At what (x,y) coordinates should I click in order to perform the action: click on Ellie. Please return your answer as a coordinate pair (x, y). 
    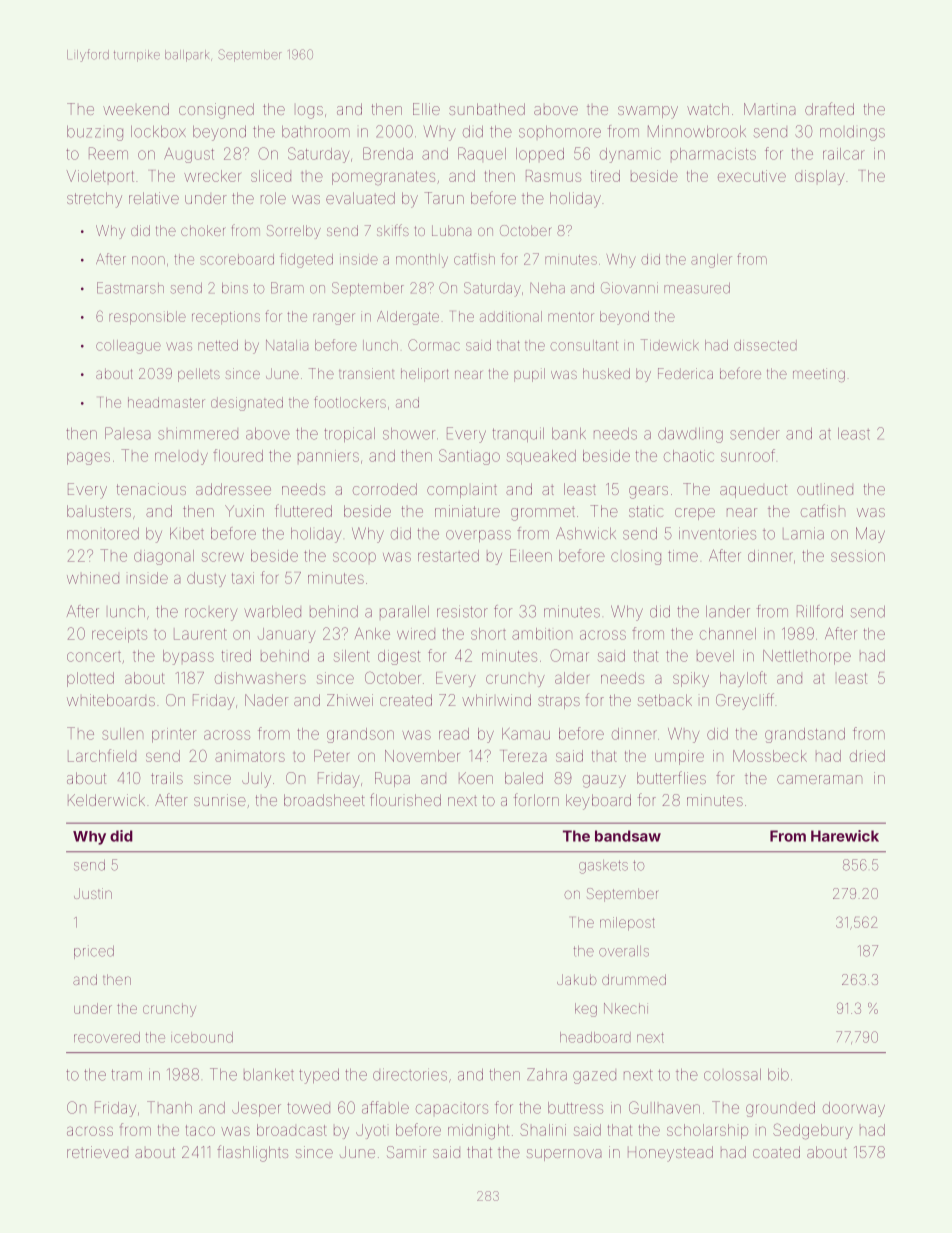
    Looking at the image, I should click on (426, 109).
